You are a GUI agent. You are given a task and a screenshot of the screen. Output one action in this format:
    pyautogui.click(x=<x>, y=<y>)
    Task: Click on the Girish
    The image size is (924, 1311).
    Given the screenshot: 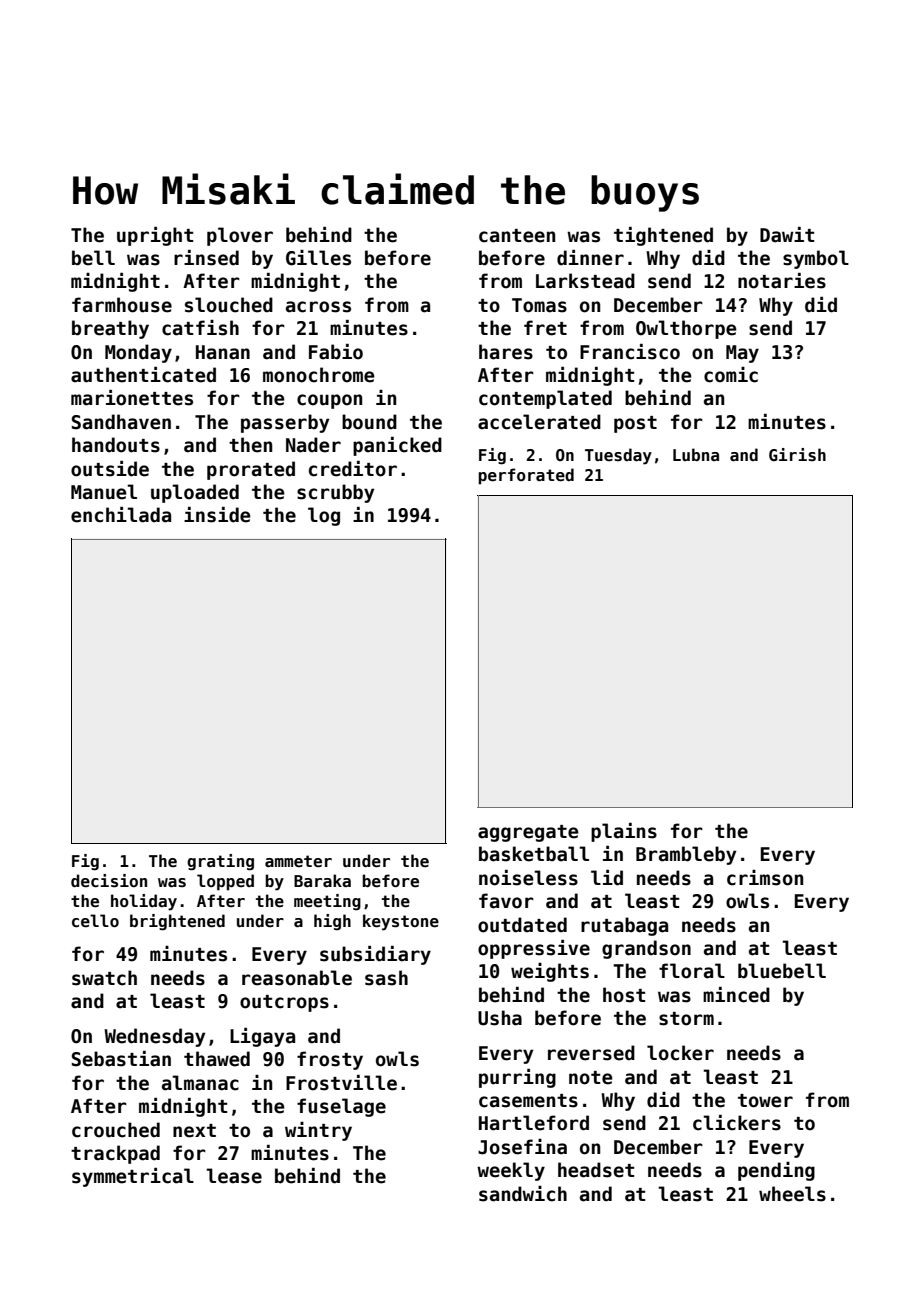 What is the action you would take?
    pyautogui.click(x=797, y=455)
